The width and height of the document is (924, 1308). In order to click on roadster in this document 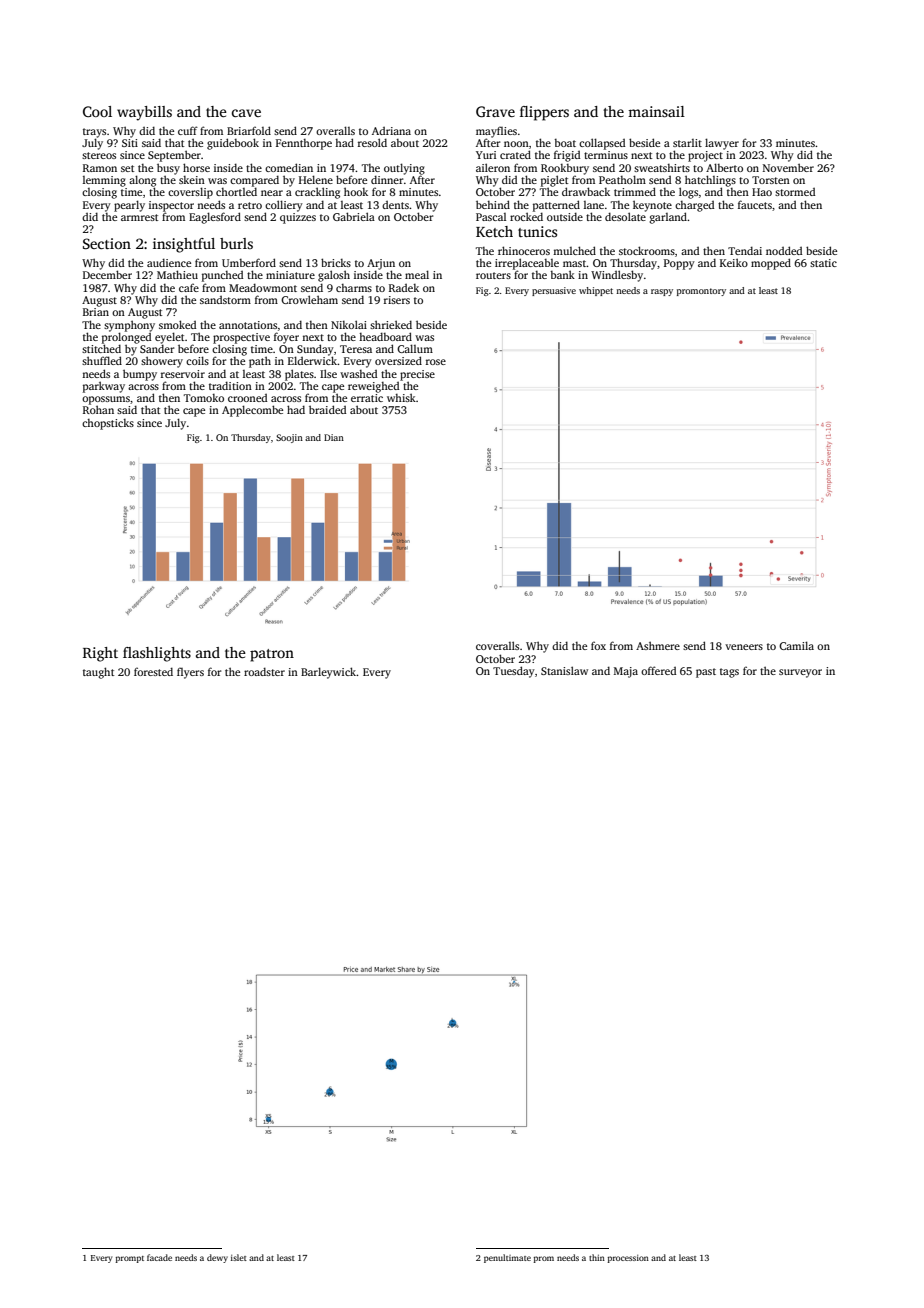, I will do `click(264, 671)`.
